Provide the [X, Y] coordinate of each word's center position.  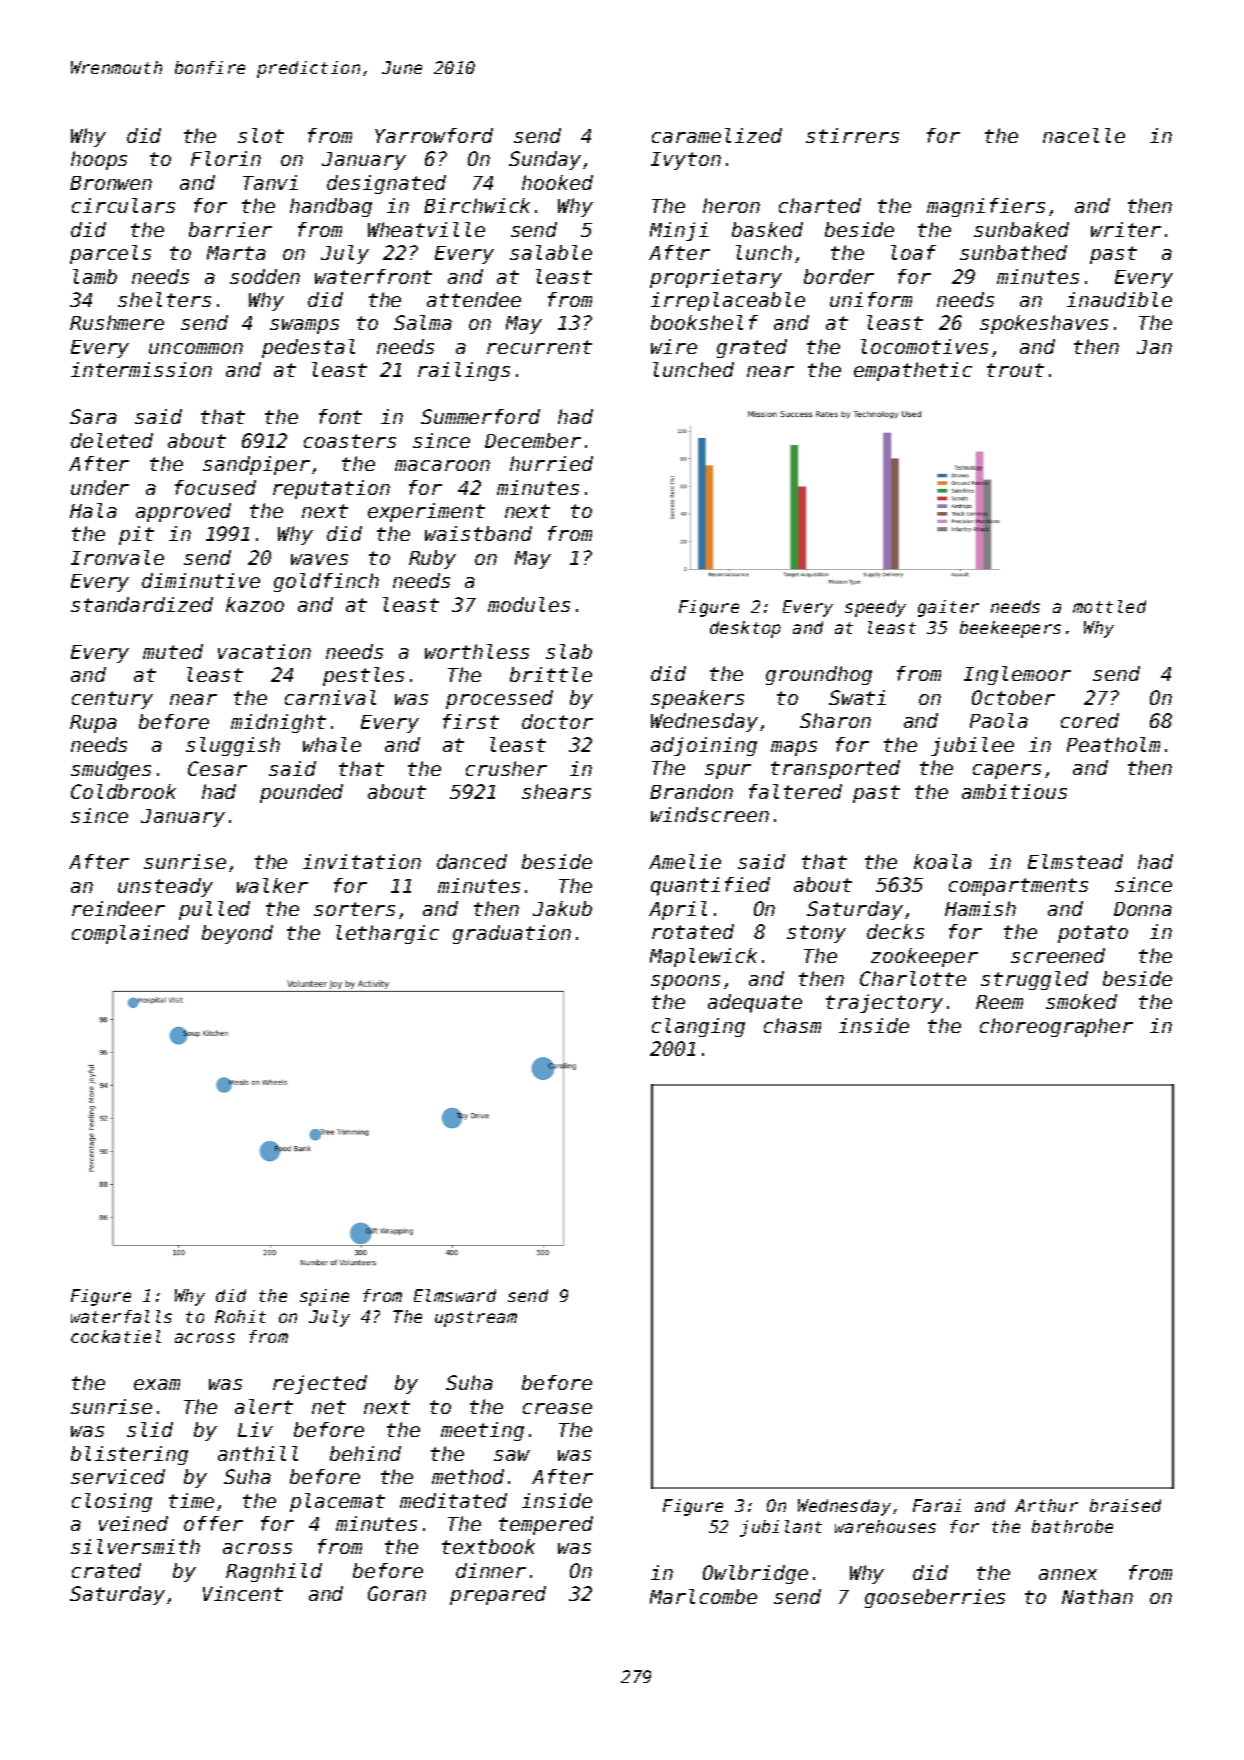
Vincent [243, 1593]
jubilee [972, 746]
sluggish [233, 746]
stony [816, 934]
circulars [123, 205]
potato [1093, 934]
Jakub [562, 908]
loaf [913, 252]
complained [130, 934]
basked [767, 229]
